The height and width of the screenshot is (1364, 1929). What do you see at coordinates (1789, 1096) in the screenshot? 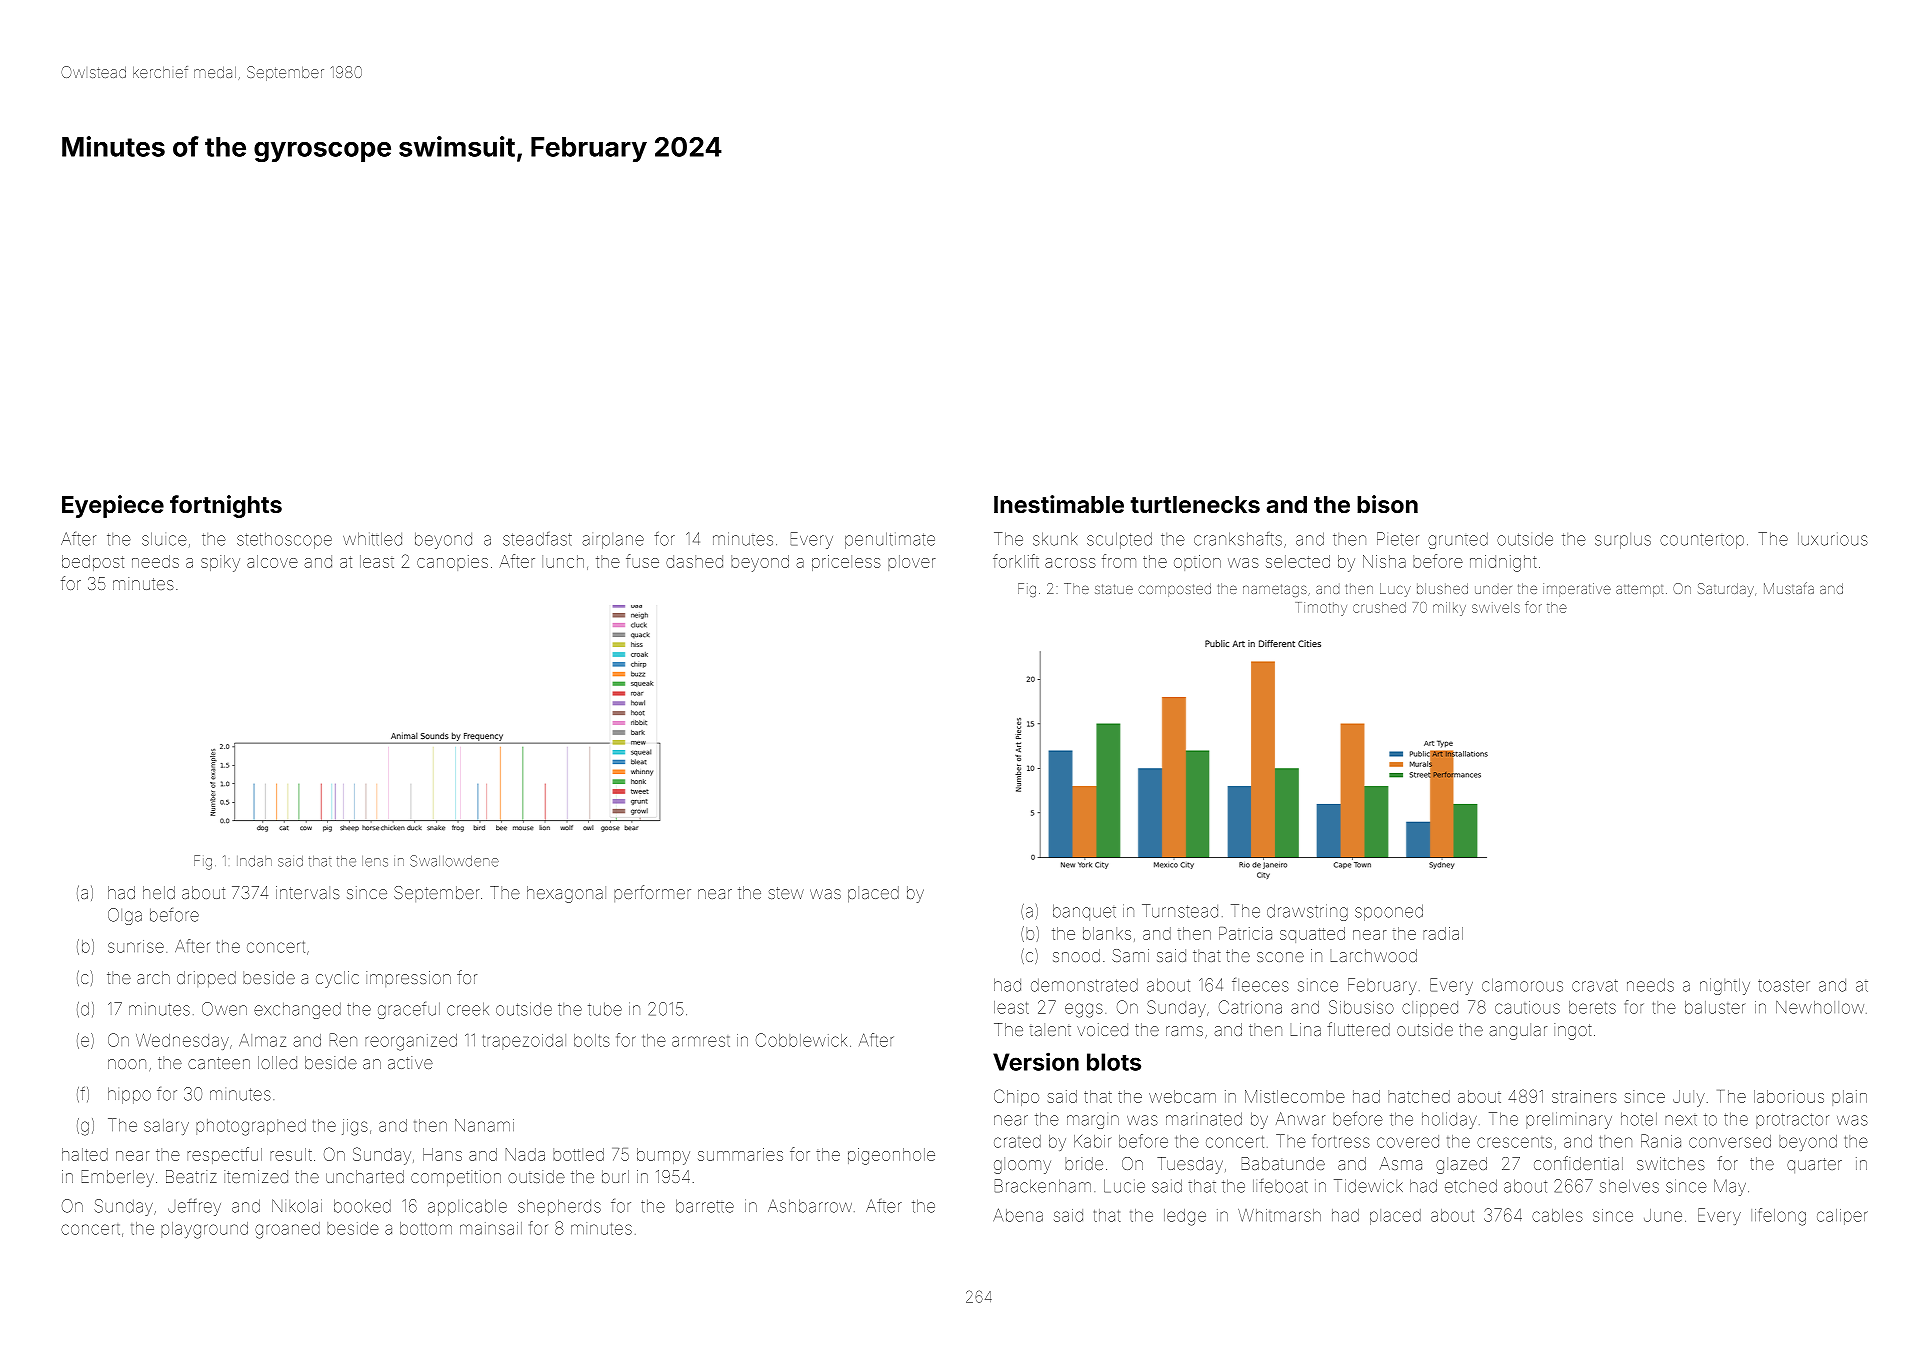
I see `laborious` at bounding box center [1789, 1096].
